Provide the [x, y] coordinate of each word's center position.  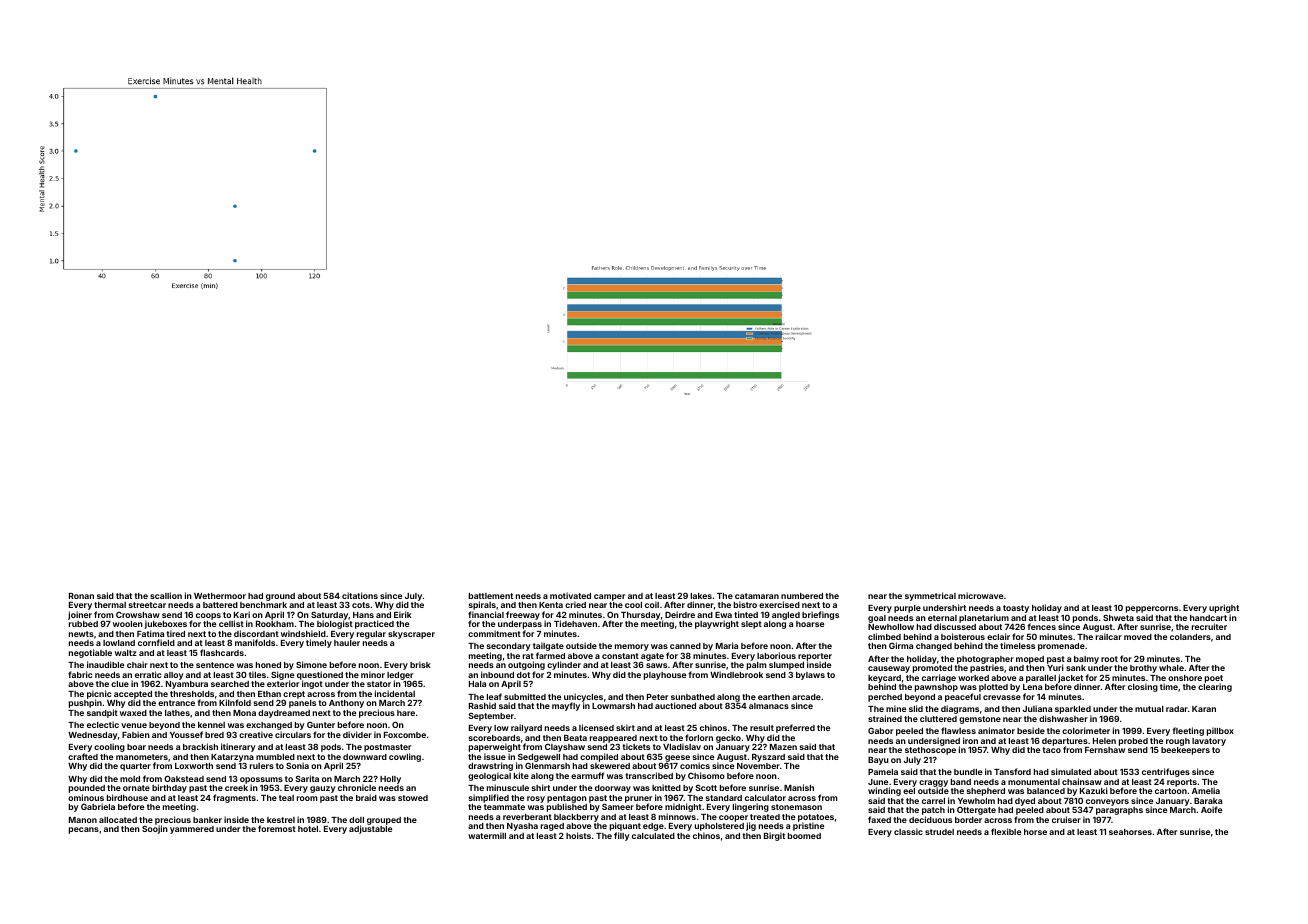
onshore [1185, 678]
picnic [99, 695]
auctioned [675, 705]
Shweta [1118, 618]
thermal [110, 605]
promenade [1061, 647]
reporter [815, 657]
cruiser [1066, 819]
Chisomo [706, 775]
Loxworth [194, 766]
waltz [126, 653]
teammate [504, 807]
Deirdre [680, 614]
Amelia [1206, 790]
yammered [192, 830]
